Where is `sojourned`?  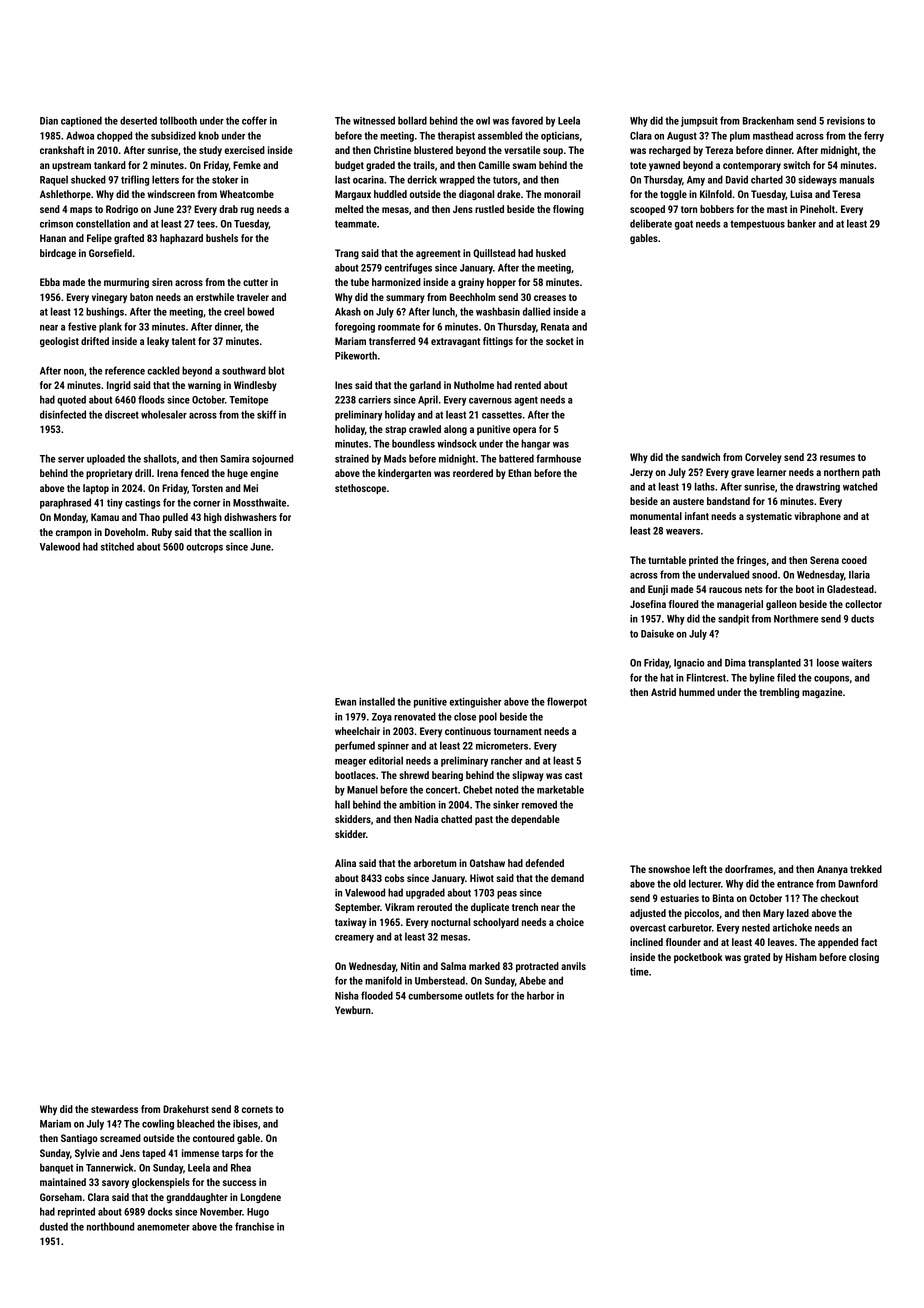
sojourned is located at coordinates (272, 459).
